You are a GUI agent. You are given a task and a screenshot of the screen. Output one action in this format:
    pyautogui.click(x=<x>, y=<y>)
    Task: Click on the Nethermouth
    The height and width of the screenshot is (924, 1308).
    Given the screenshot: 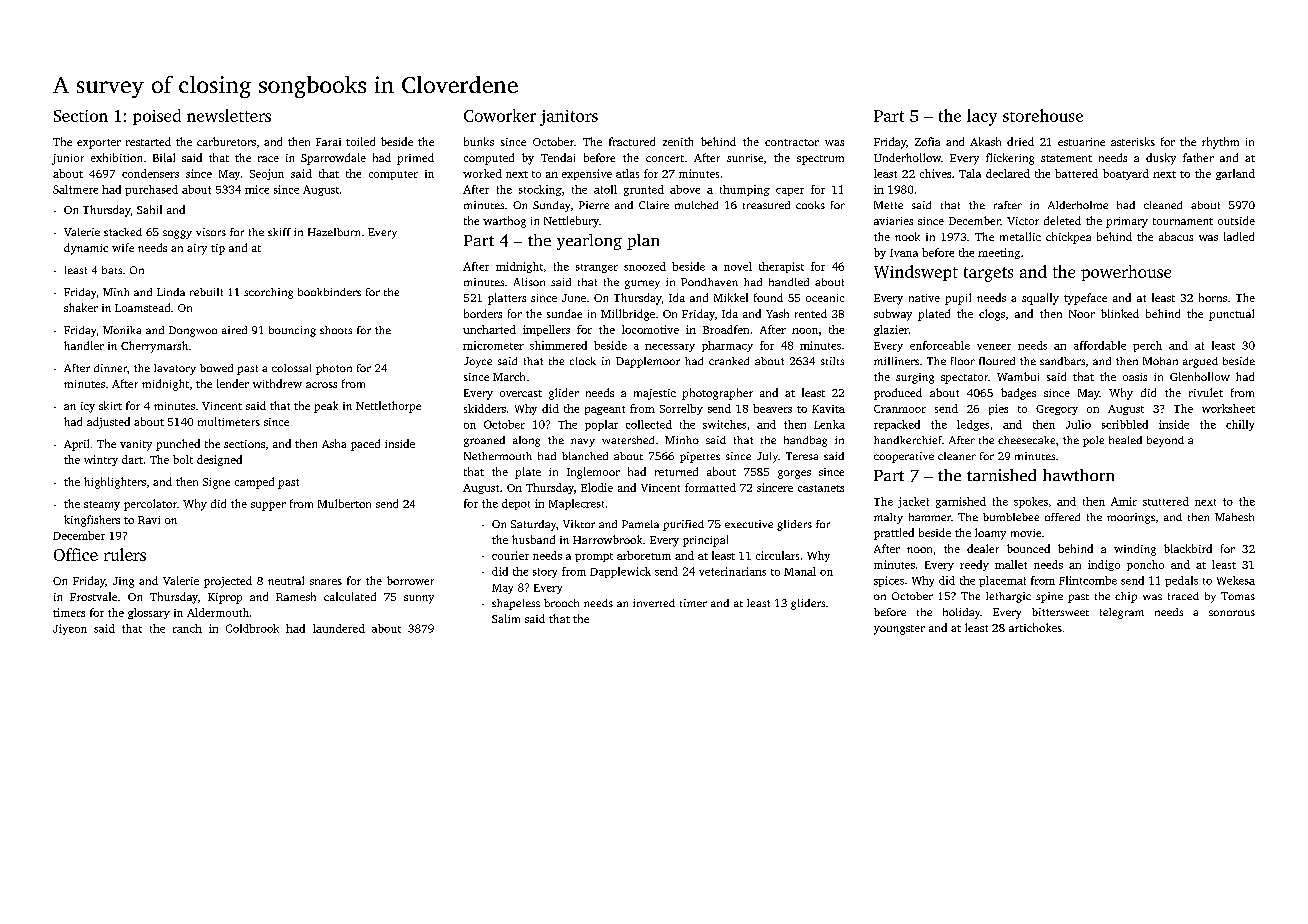 What is the action you would take?
    pyautogui.click(x=498, y=456)
